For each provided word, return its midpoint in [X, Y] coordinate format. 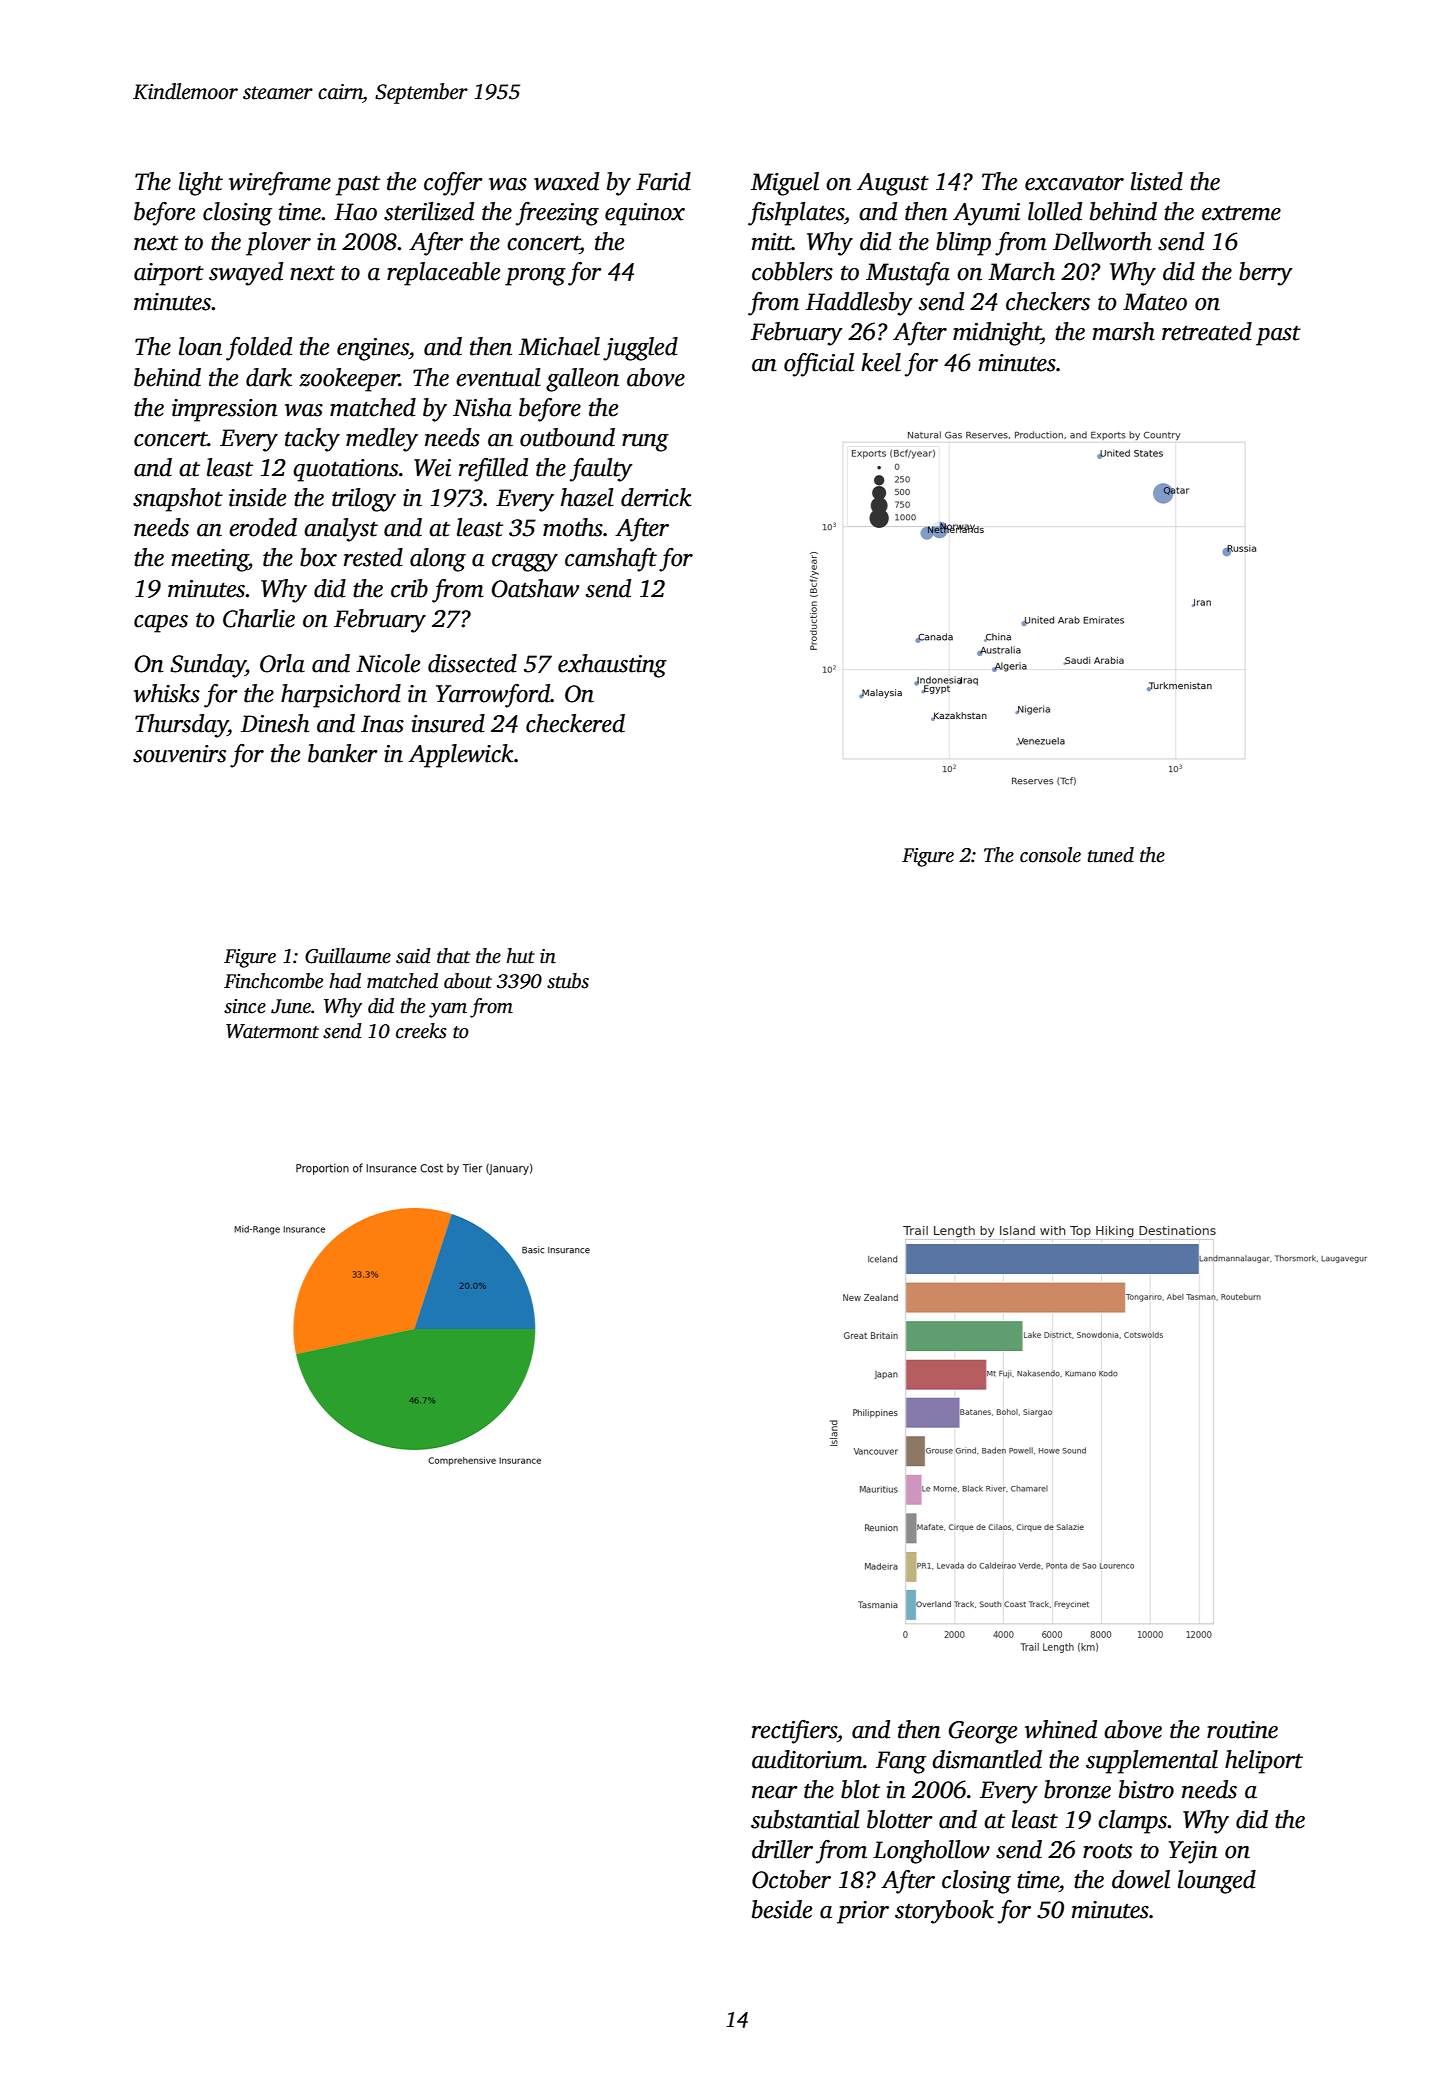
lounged [1217, 1882]
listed [1157, 181]
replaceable [443, 274]
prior [863, 1912]
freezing [557, 214]
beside [782, 1909]
